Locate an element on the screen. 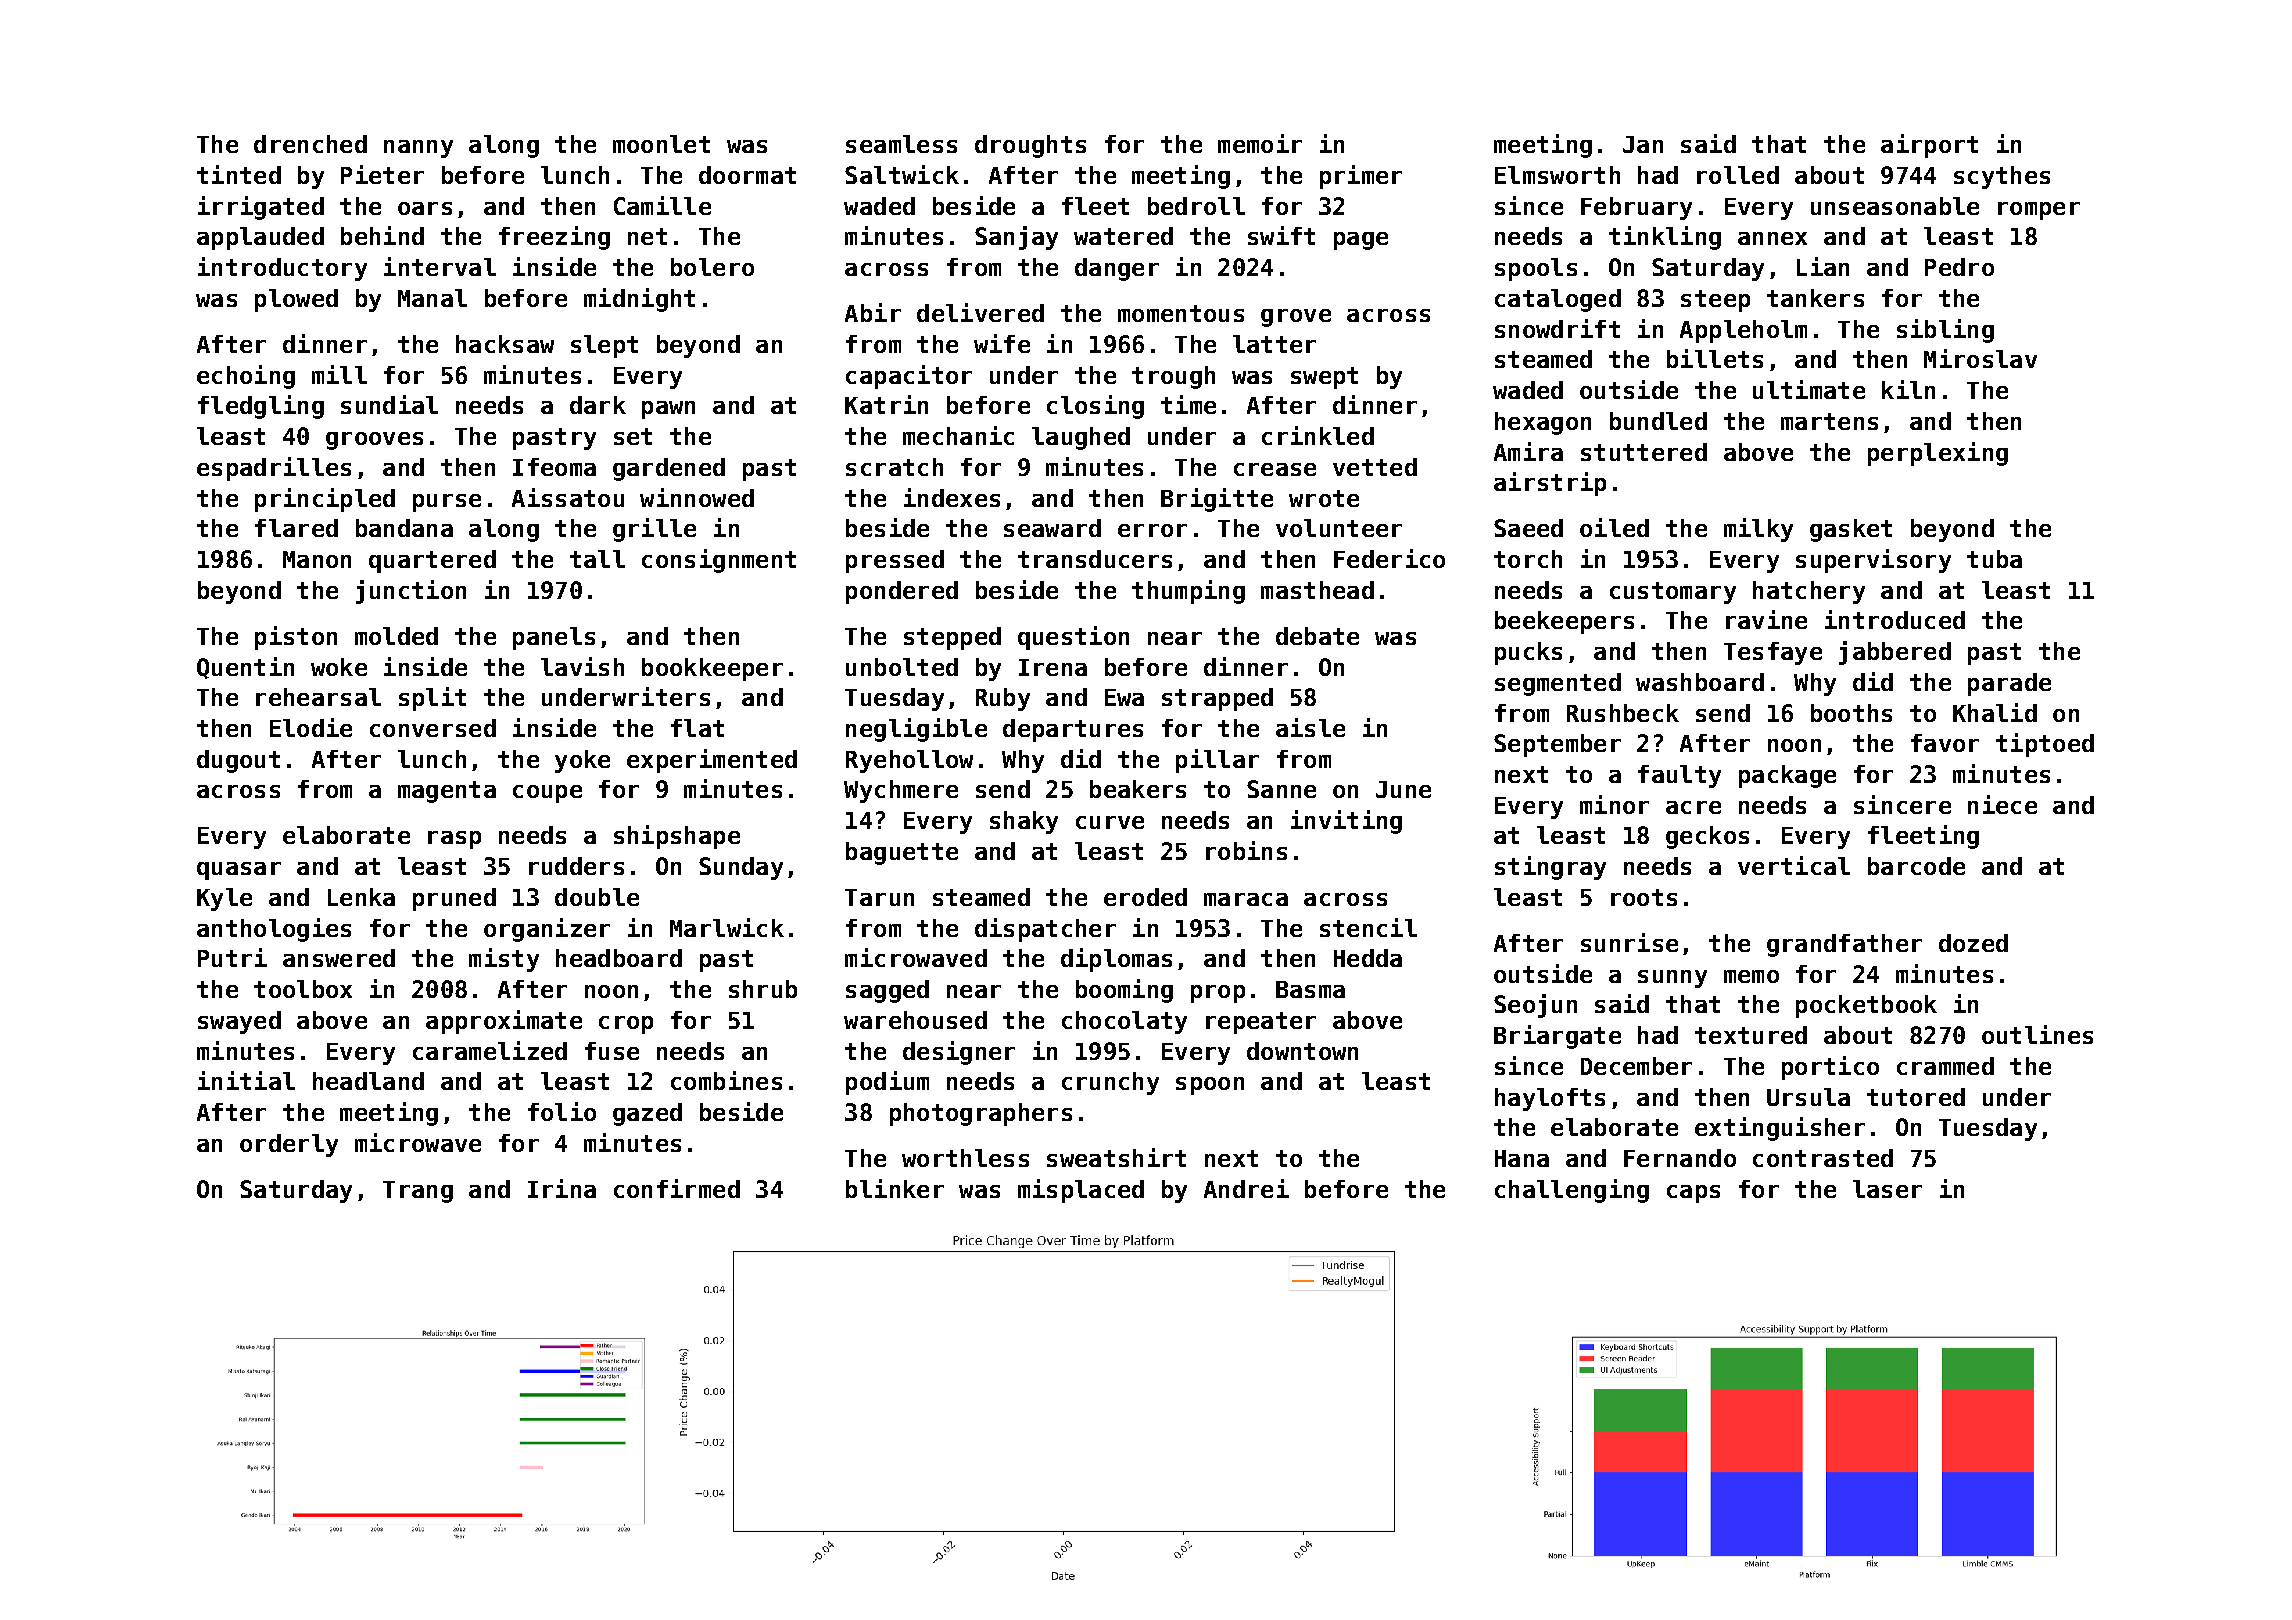 The height and width of the screenshot is (1620, 2292). crammed is located at coordinates (1945, 1066).
